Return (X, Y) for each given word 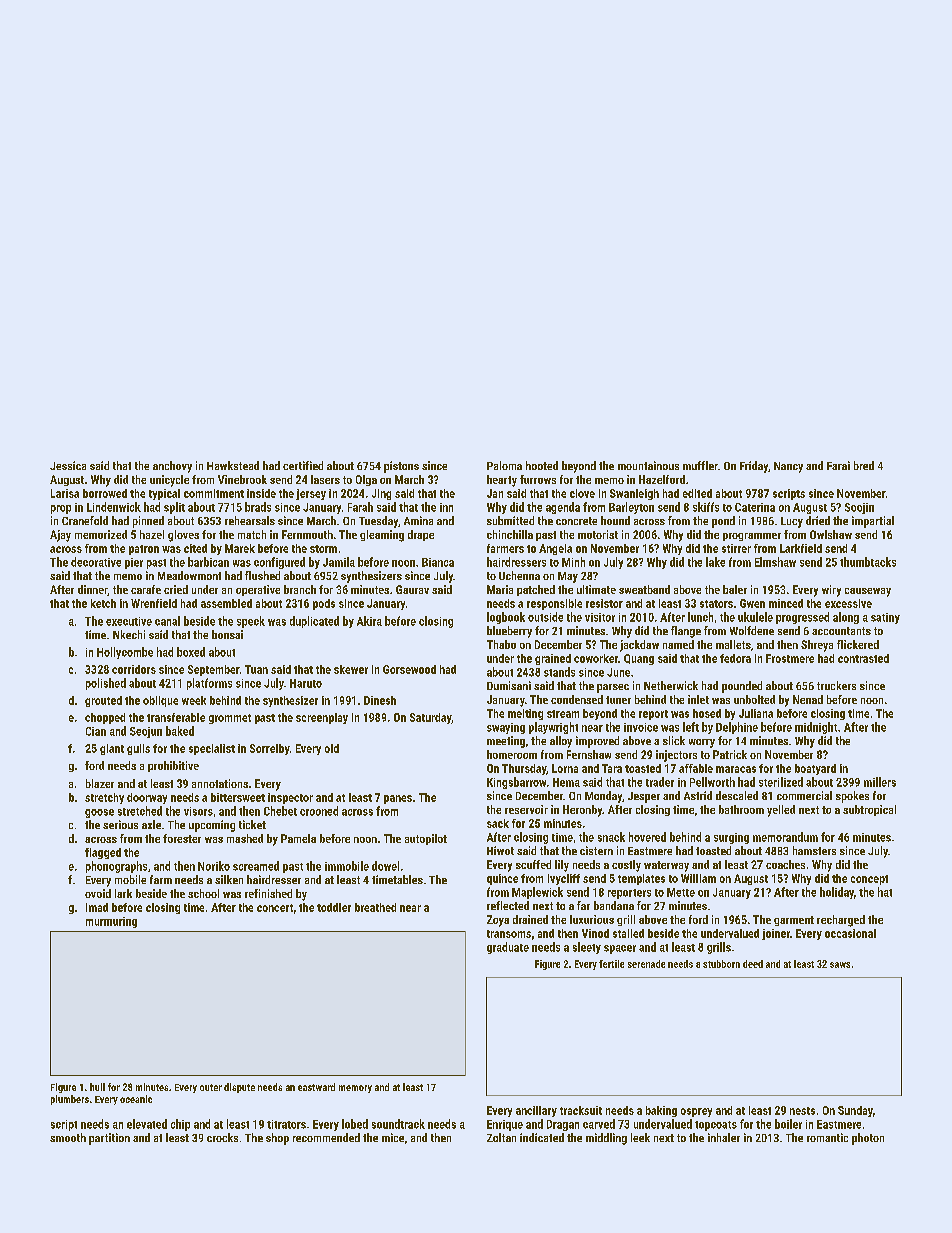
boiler (788, 1124)
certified (303, 465)
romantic (827, 1137)
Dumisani (509, 685)
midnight (816, 728)
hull (97, 1087)
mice (393, 1137)
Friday (754, 467)
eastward (316, 1087)
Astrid (698, 795)
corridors (134, 669)
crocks (222, 1137)
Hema (566, 782)
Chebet (280, 811)
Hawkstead (233, 465)
